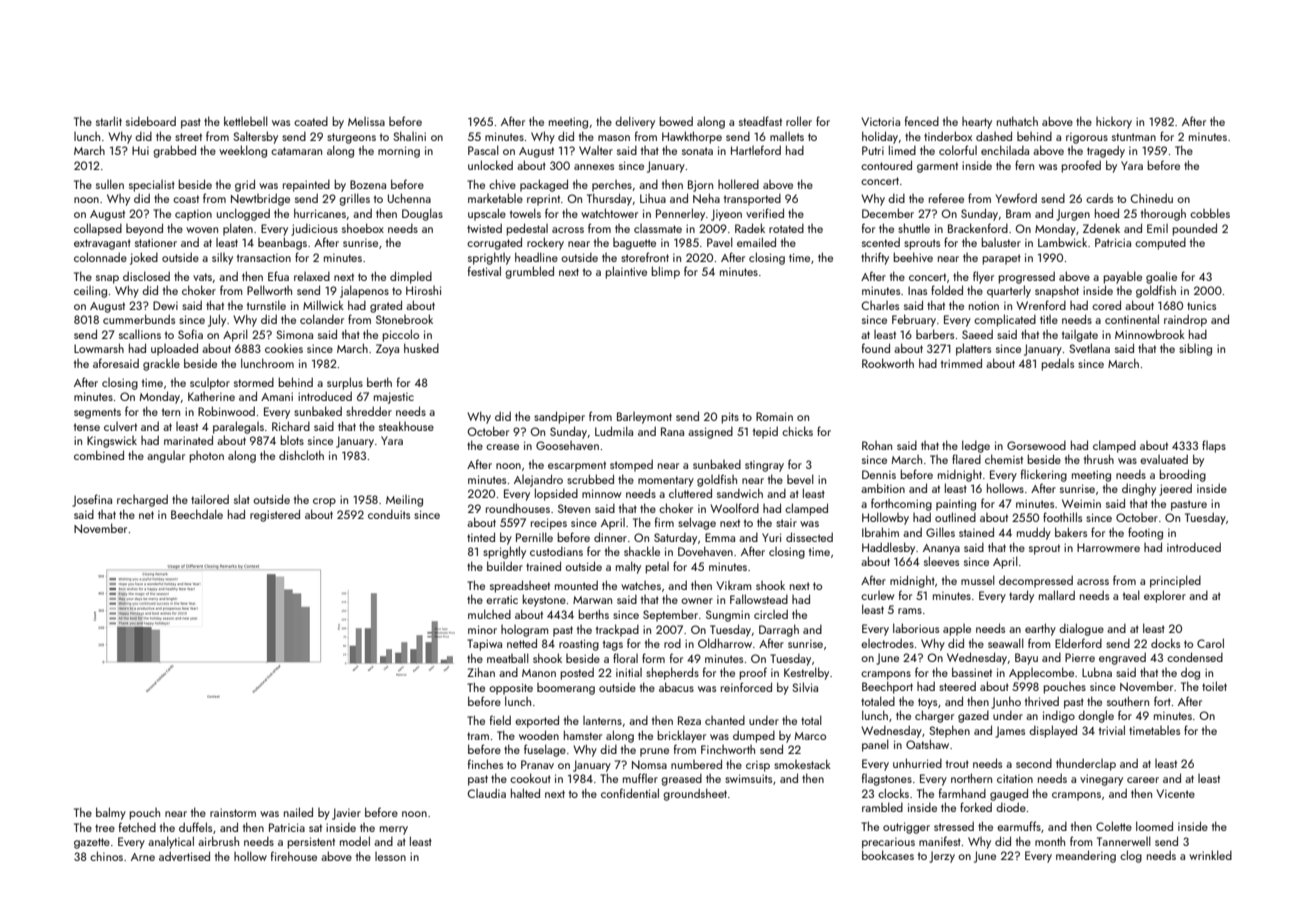 This document has width=1308, height=924. Describe the element at coordinates (1114, 123) in the document. I see `hickory` at that location.
